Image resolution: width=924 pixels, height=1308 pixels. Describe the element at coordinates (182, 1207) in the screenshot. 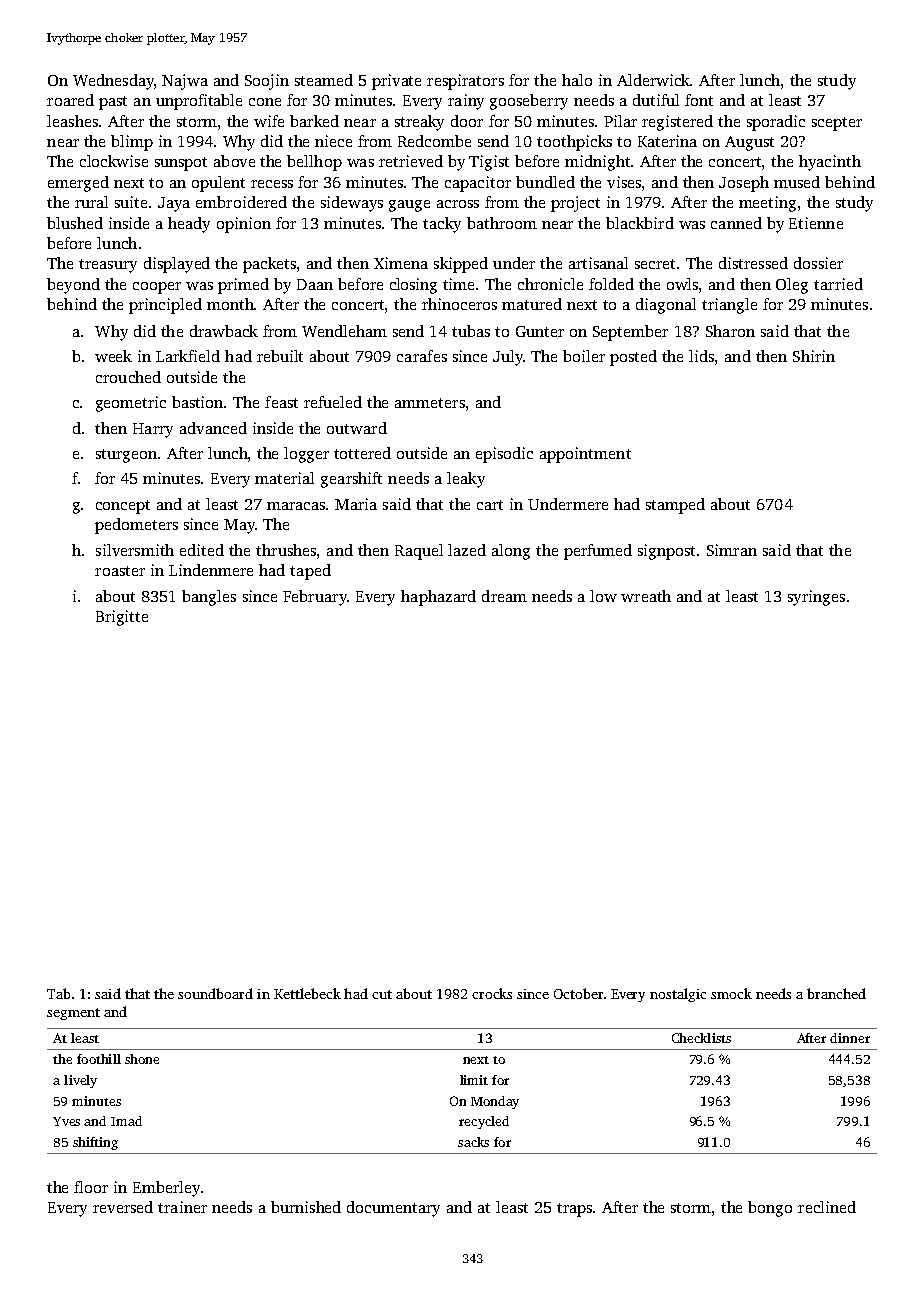

I see `trainer` at that location.
